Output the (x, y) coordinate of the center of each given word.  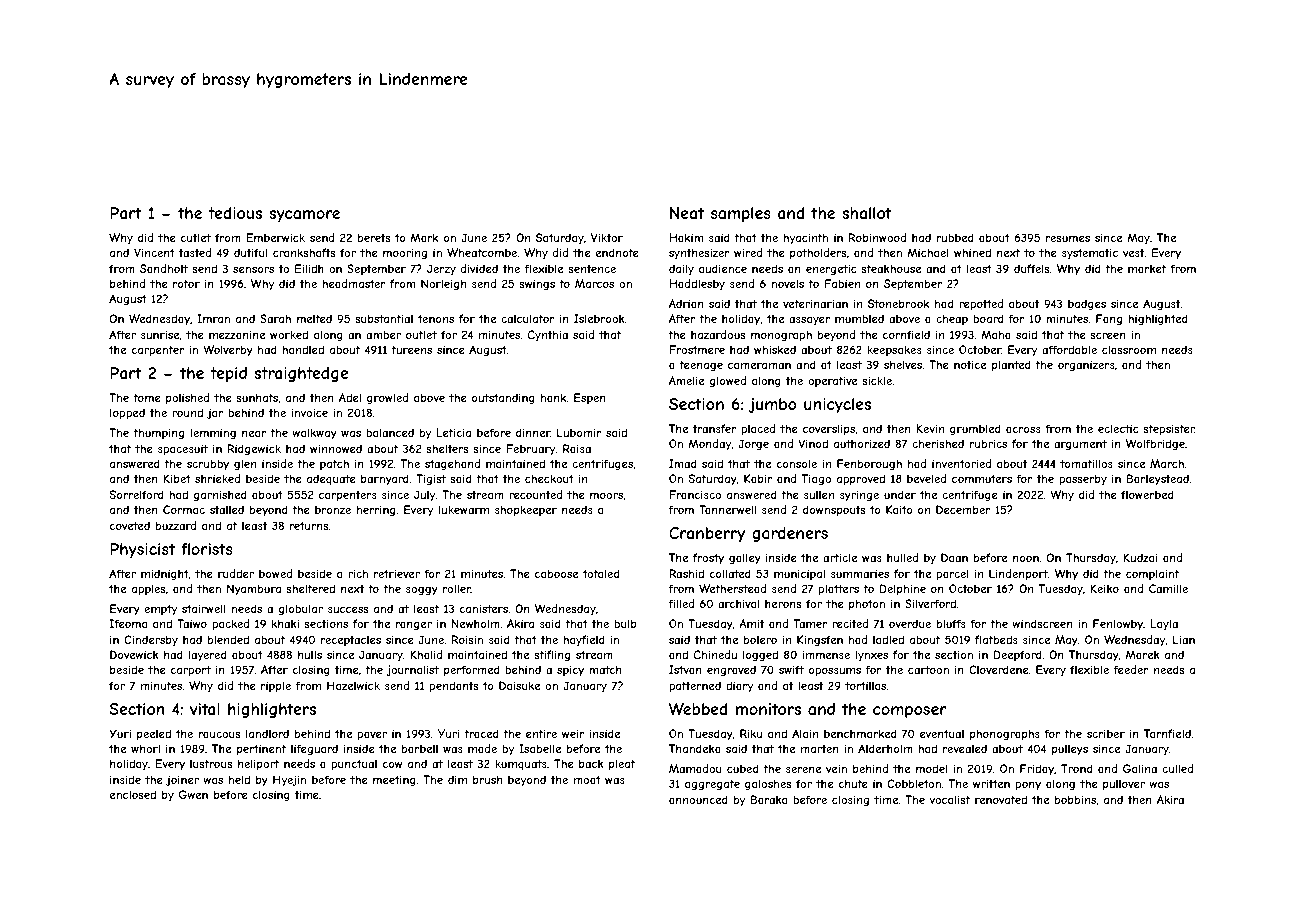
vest (1134, 253)
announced (698, 799)
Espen (590, 398)
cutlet (196, 237)
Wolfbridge (1155, 444)
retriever (397, 573)
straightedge (301, 374)
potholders (818, 253)
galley (745, 559)
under (900, 494)
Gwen (193, 794)
